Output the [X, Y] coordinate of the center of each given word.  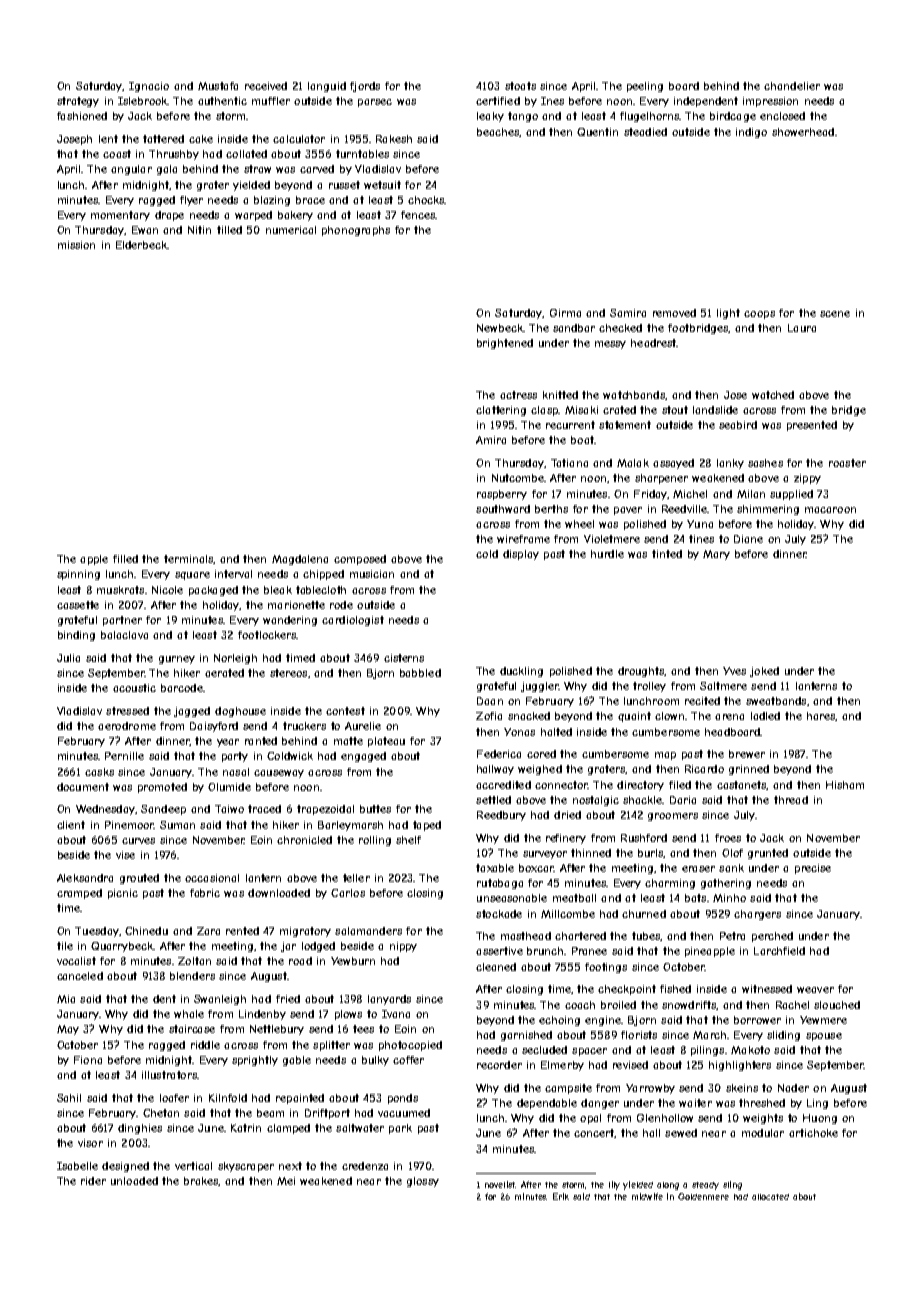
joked [764, 672]
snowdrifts [689, 1005]
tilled [229, 230]
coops [759, 315]
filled [125, 559]
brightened [505, 344]
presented [812, 426]
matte [348, 741]
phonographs [356, 231]
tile [65, 946]
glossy [423, 1182]
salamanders [368, 931]
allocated [770, 1197]
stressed [127, 711]
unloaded [134, 1181]
